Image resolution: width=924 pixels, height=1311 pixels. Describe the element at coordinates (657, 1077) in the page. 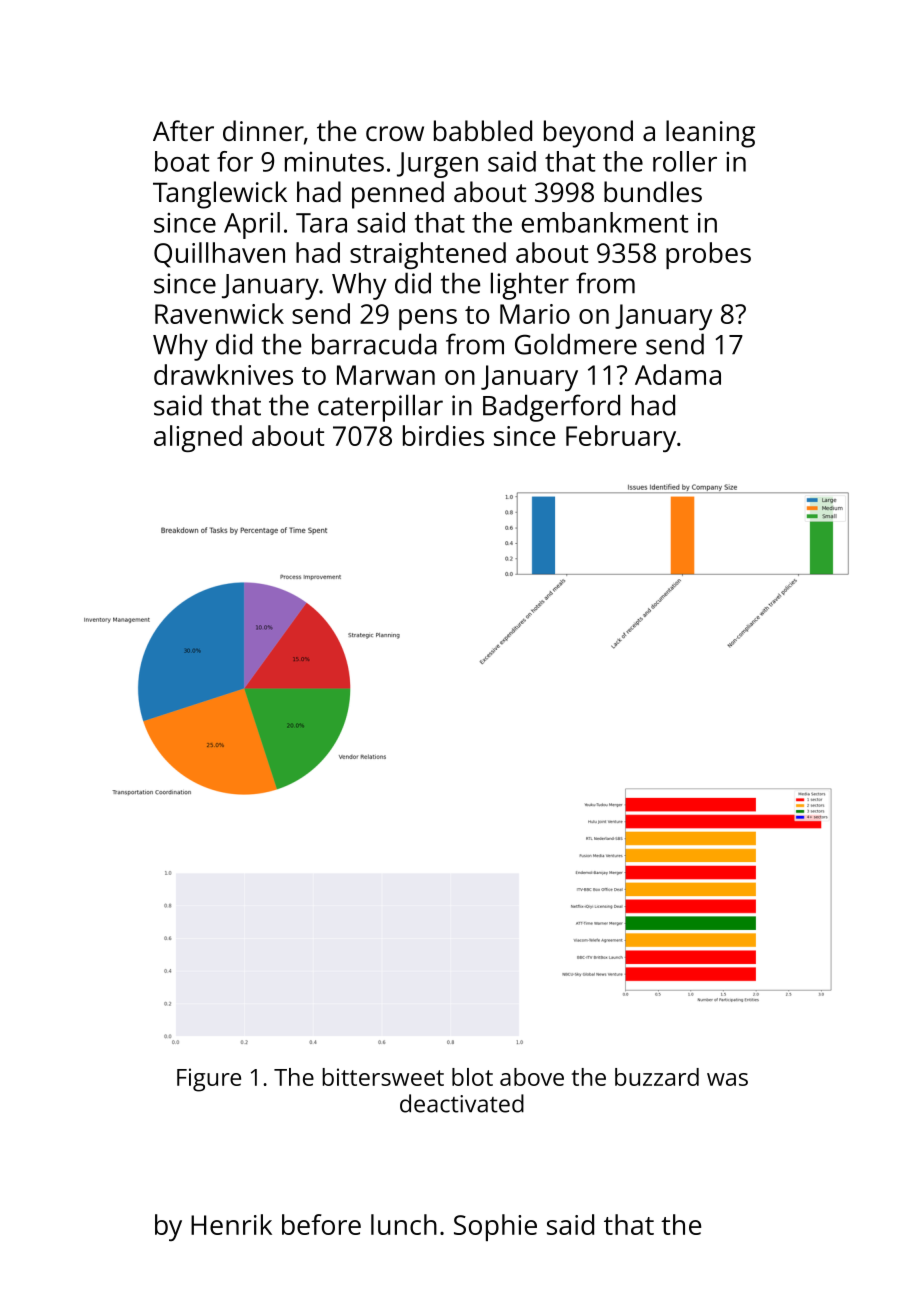

I see `buzzard` at that location.
